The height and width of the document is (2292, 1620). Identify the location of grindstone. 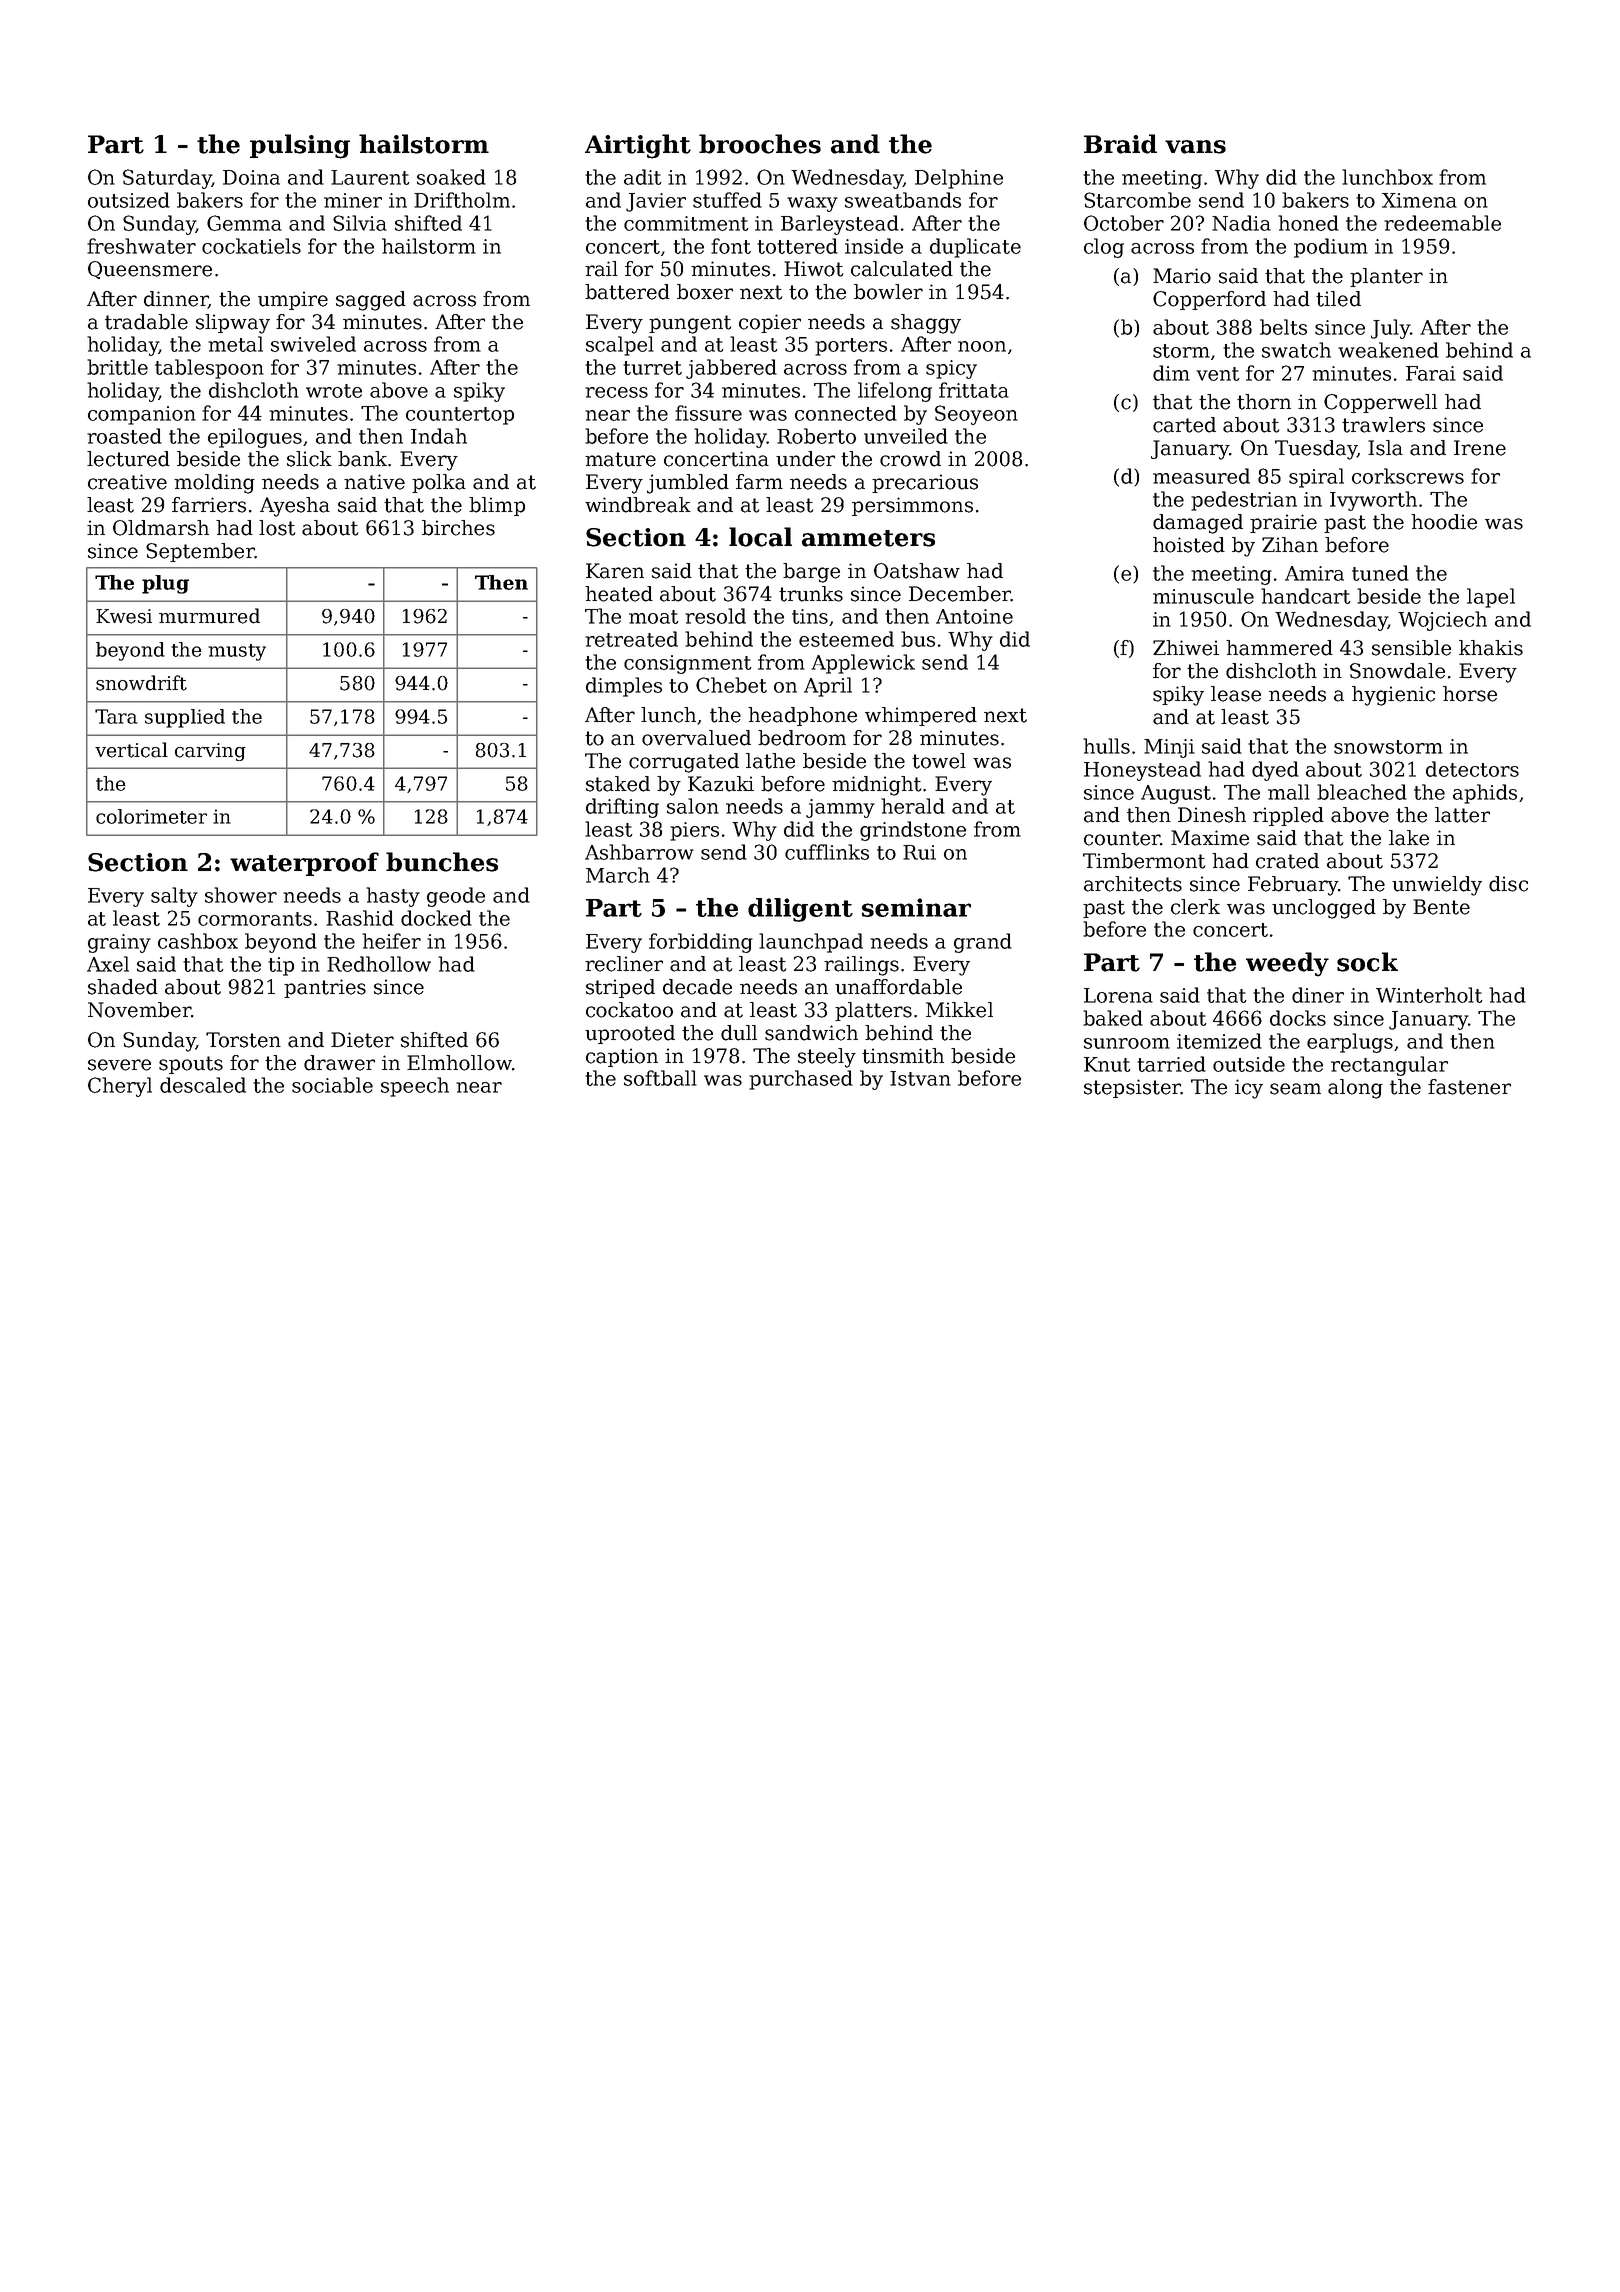
(913, 831).
